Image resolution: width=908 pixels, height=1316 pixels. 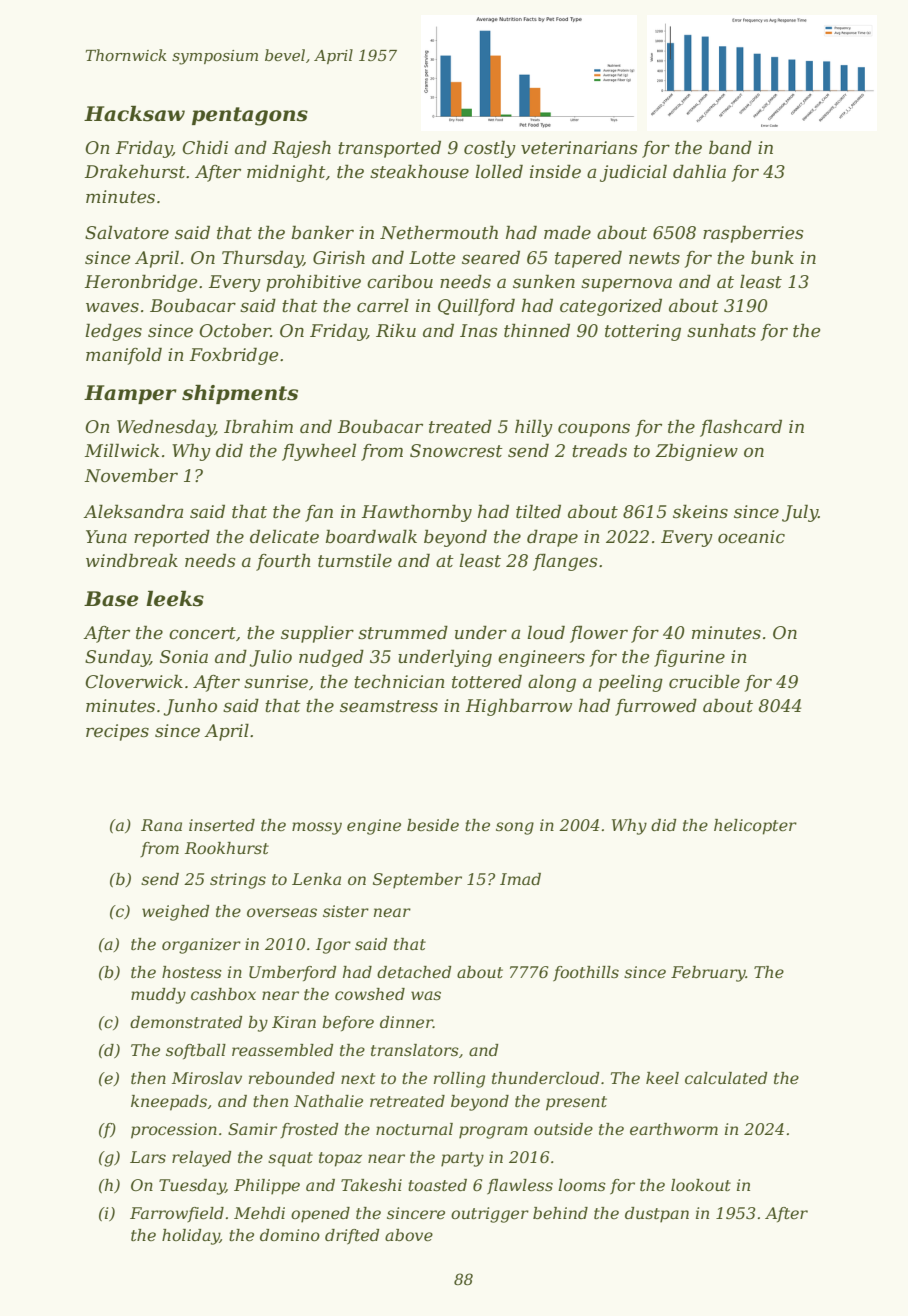 What do you see at coordinates (654, 258) in the screenshot?
I see `newts` at bounding box center [654, 258].
